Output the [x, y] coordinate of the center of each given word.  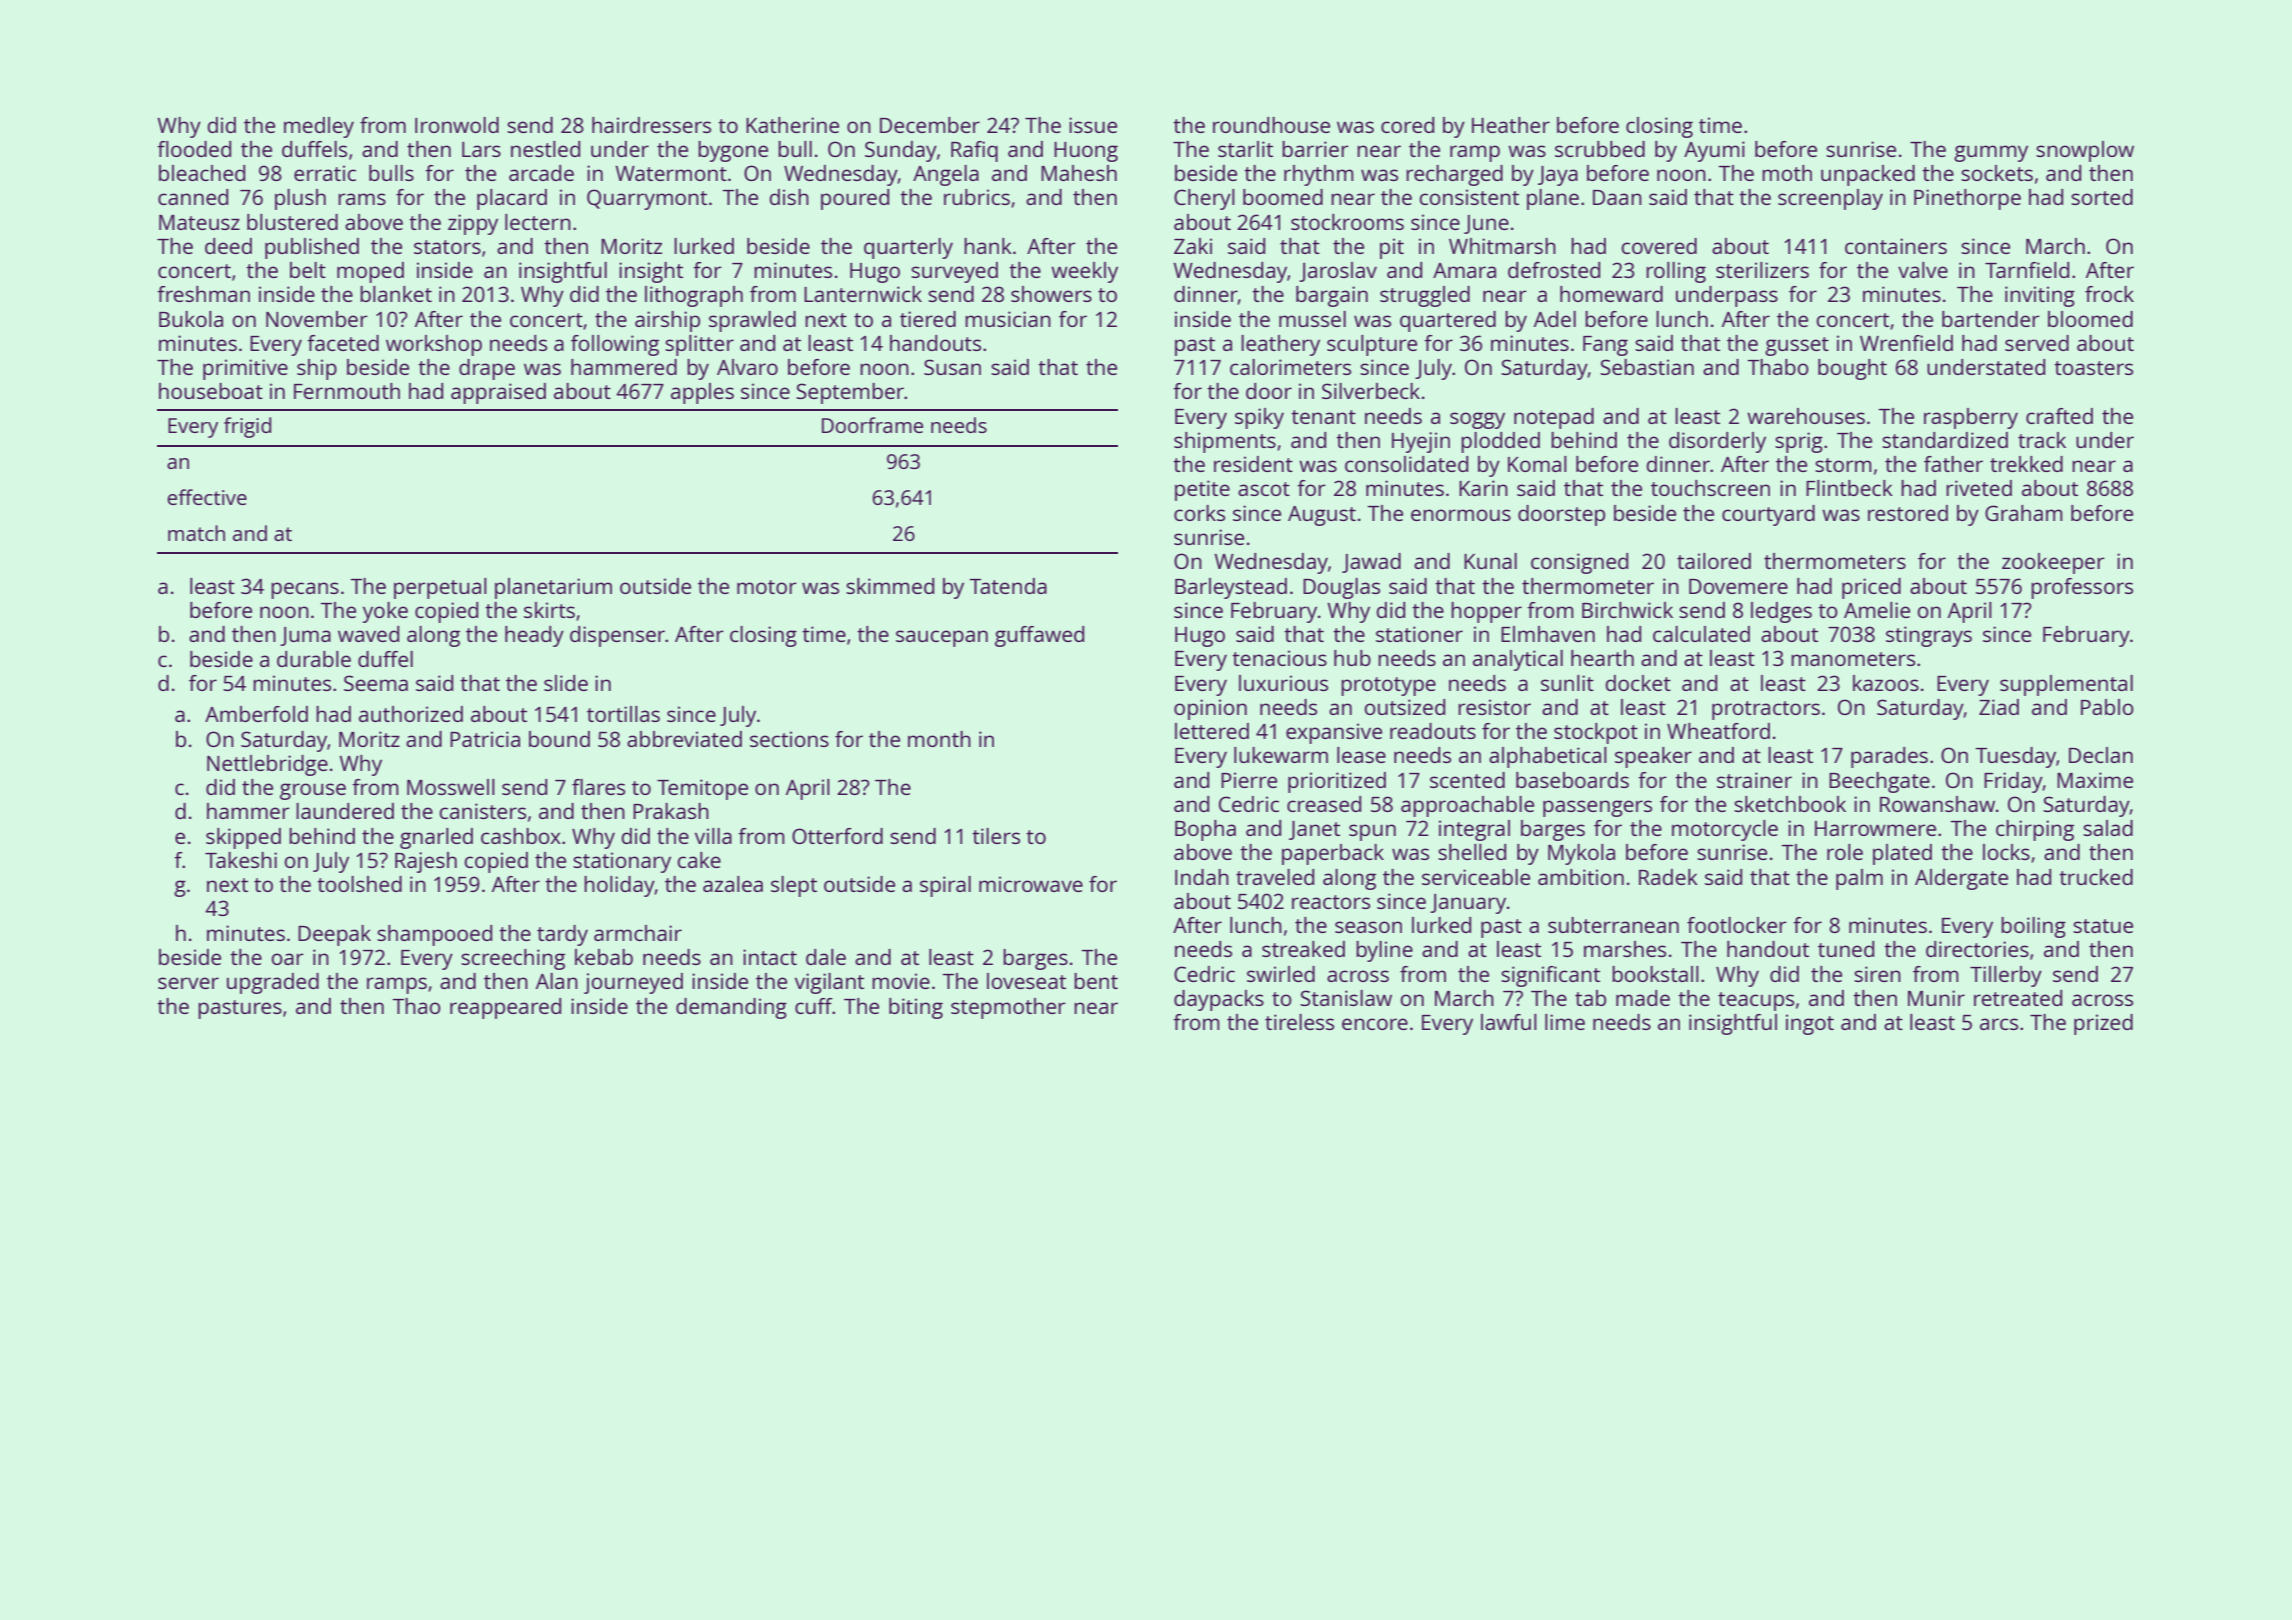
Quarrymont [647, 199]
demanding [731, 1008]
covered [1659, 246]
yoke [385, 612]
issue [1093, 125]
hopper [1486, 612]
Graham [2024, 513]
